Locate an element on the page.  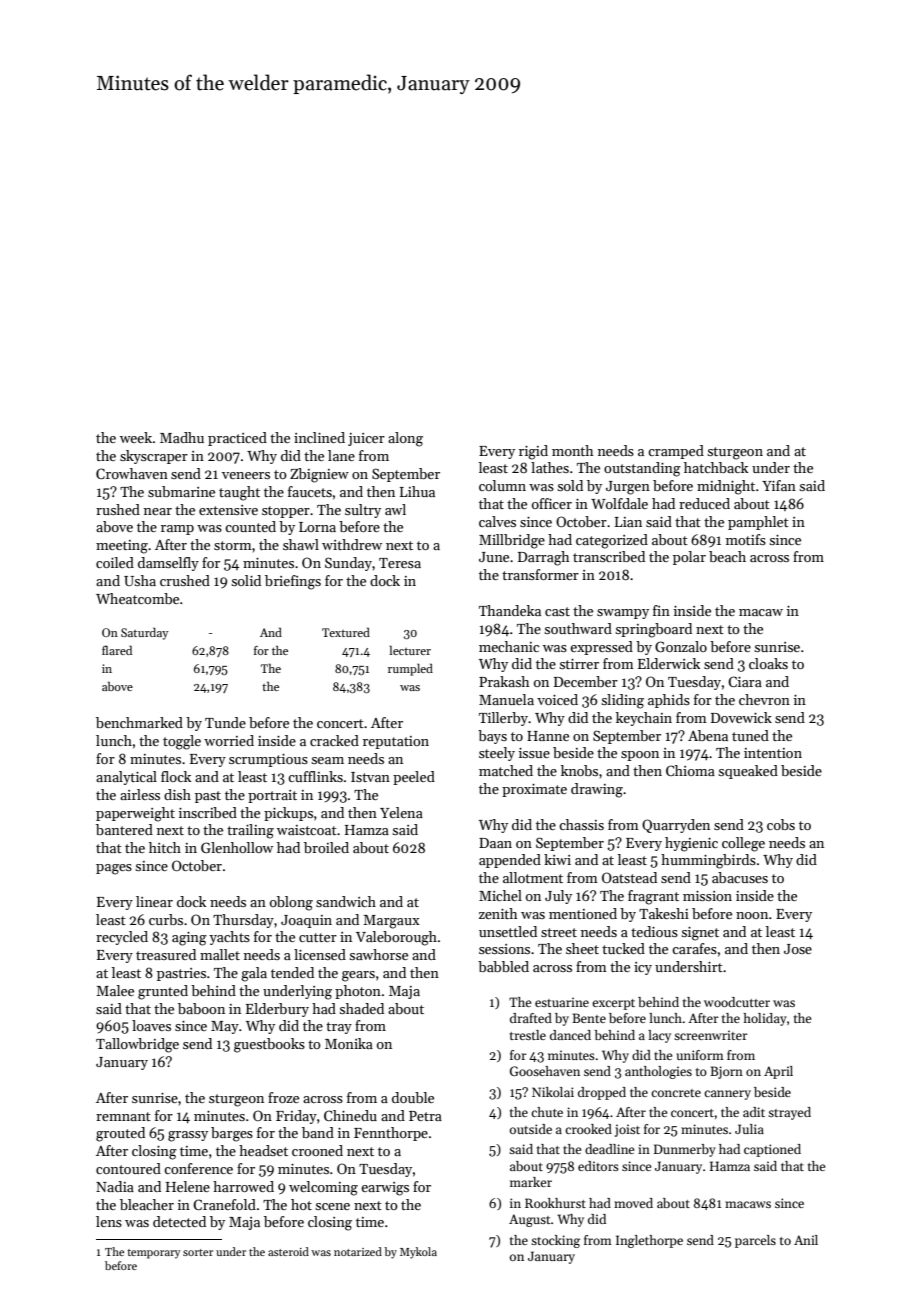
Prakash is located at coordinates (504, 681).
